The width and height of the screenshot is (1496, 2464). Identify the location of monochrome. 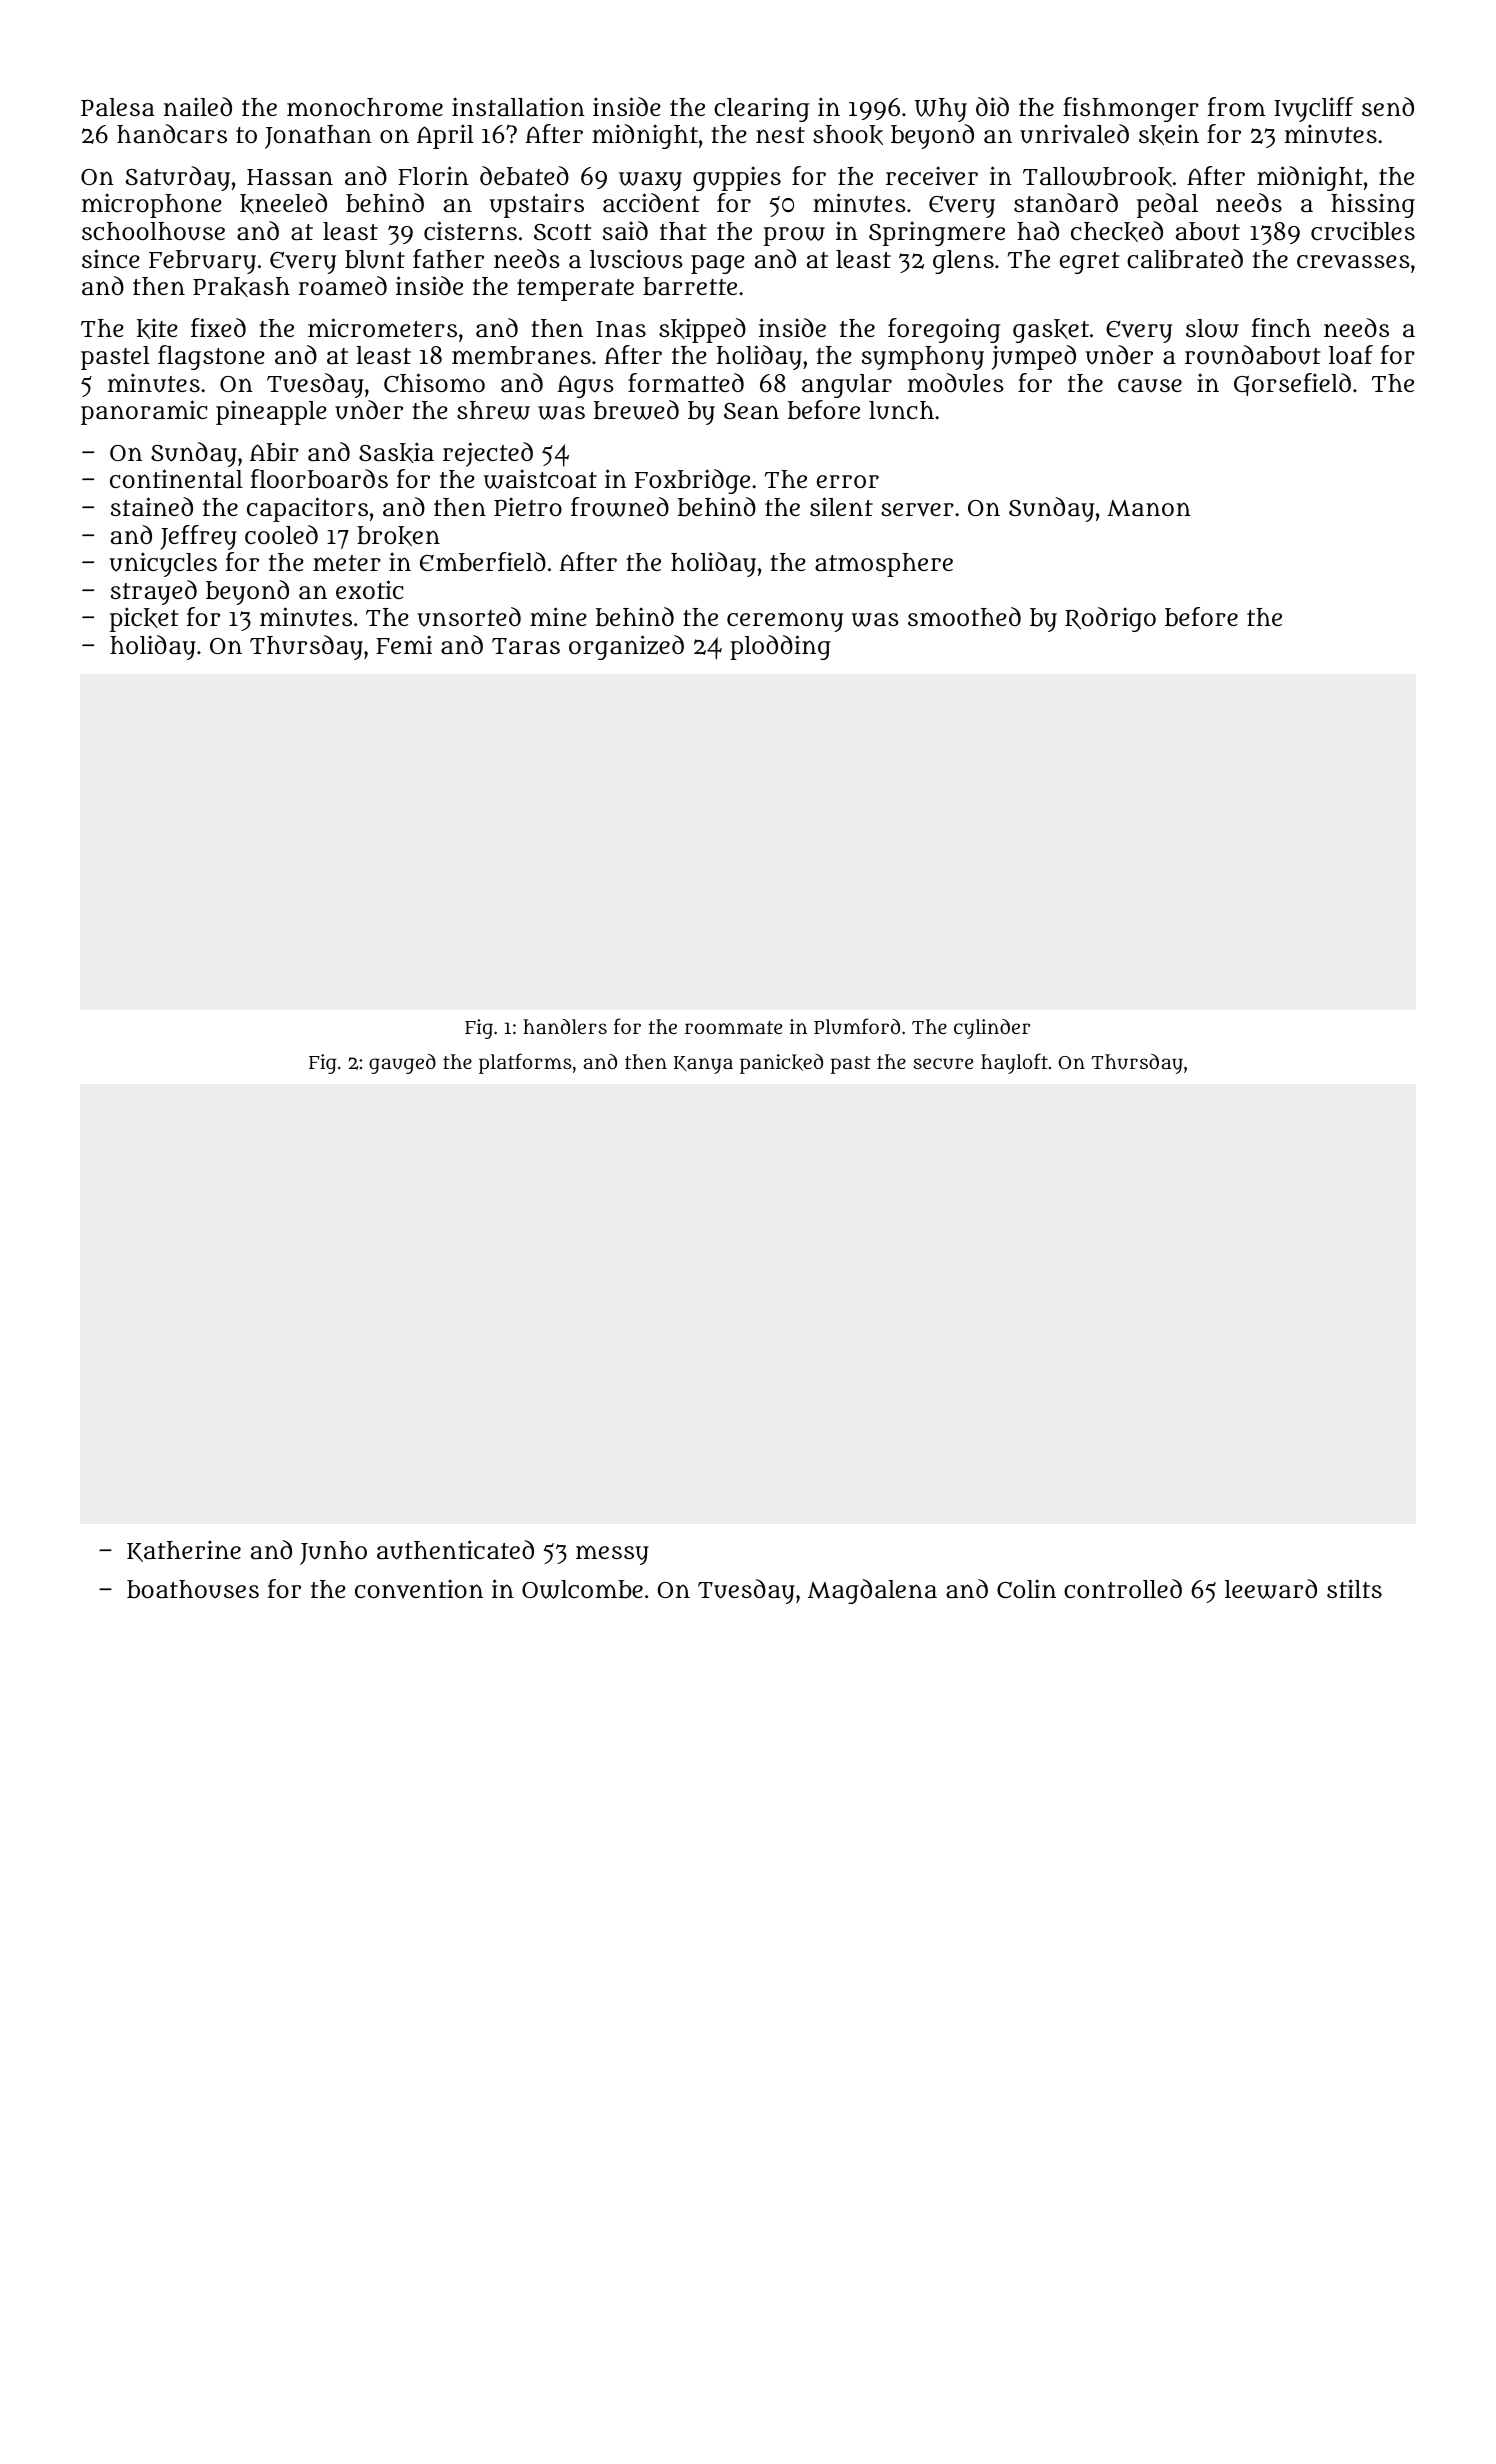
(365, 107).
